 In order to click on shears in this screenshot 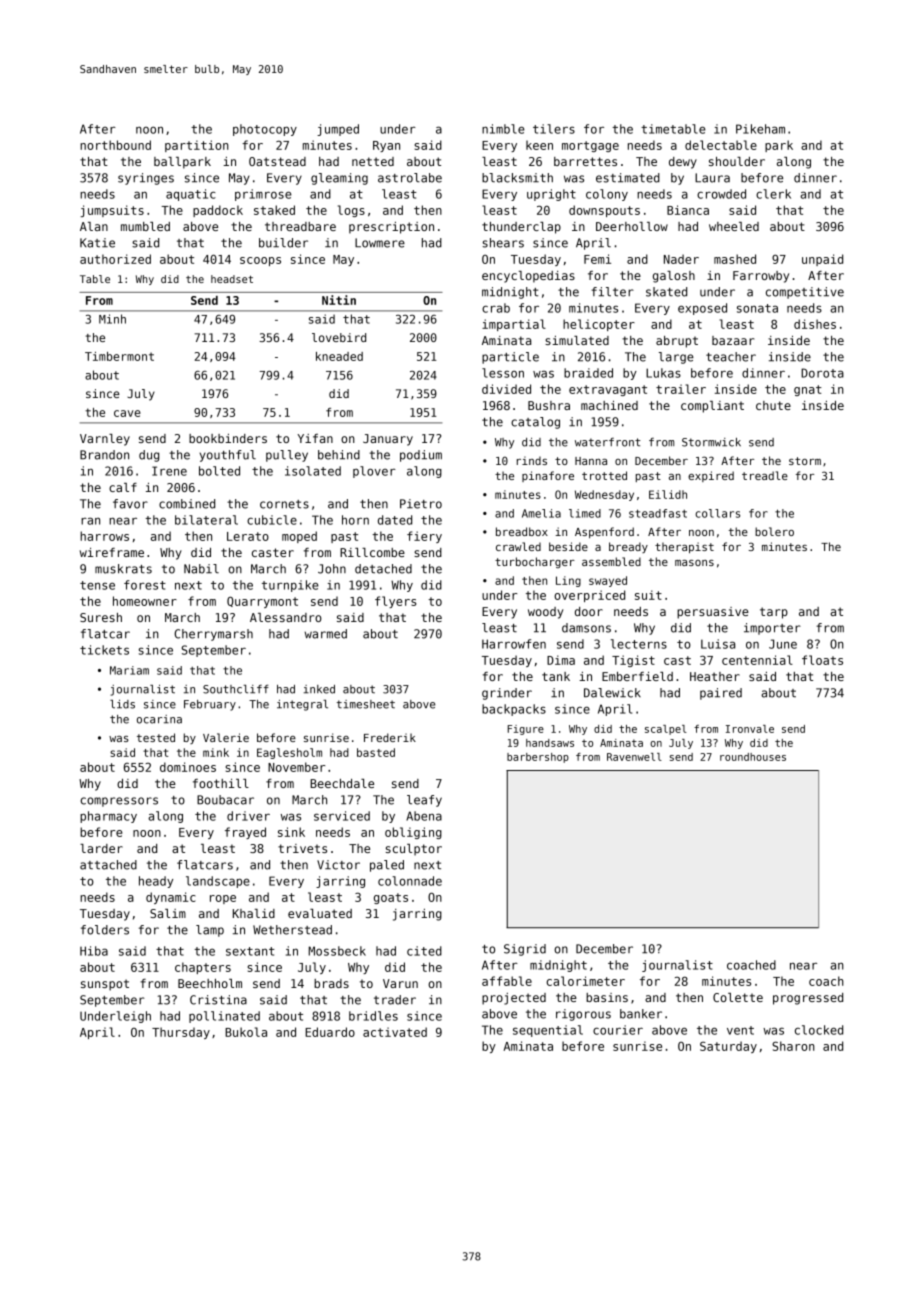, I will do `click(503, 243)`.
